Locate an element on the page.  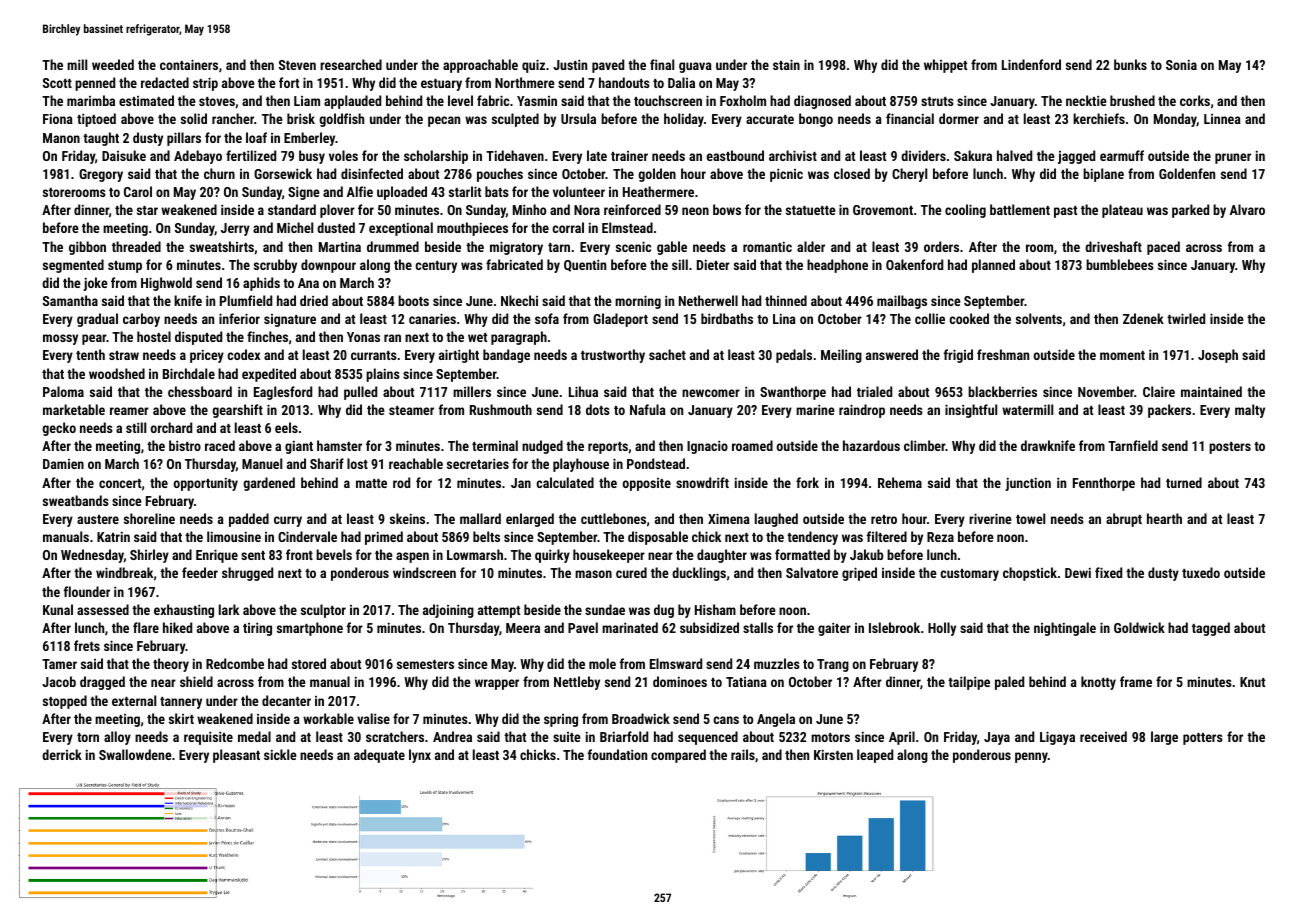
tannery is located at coordinates (181, 703).
